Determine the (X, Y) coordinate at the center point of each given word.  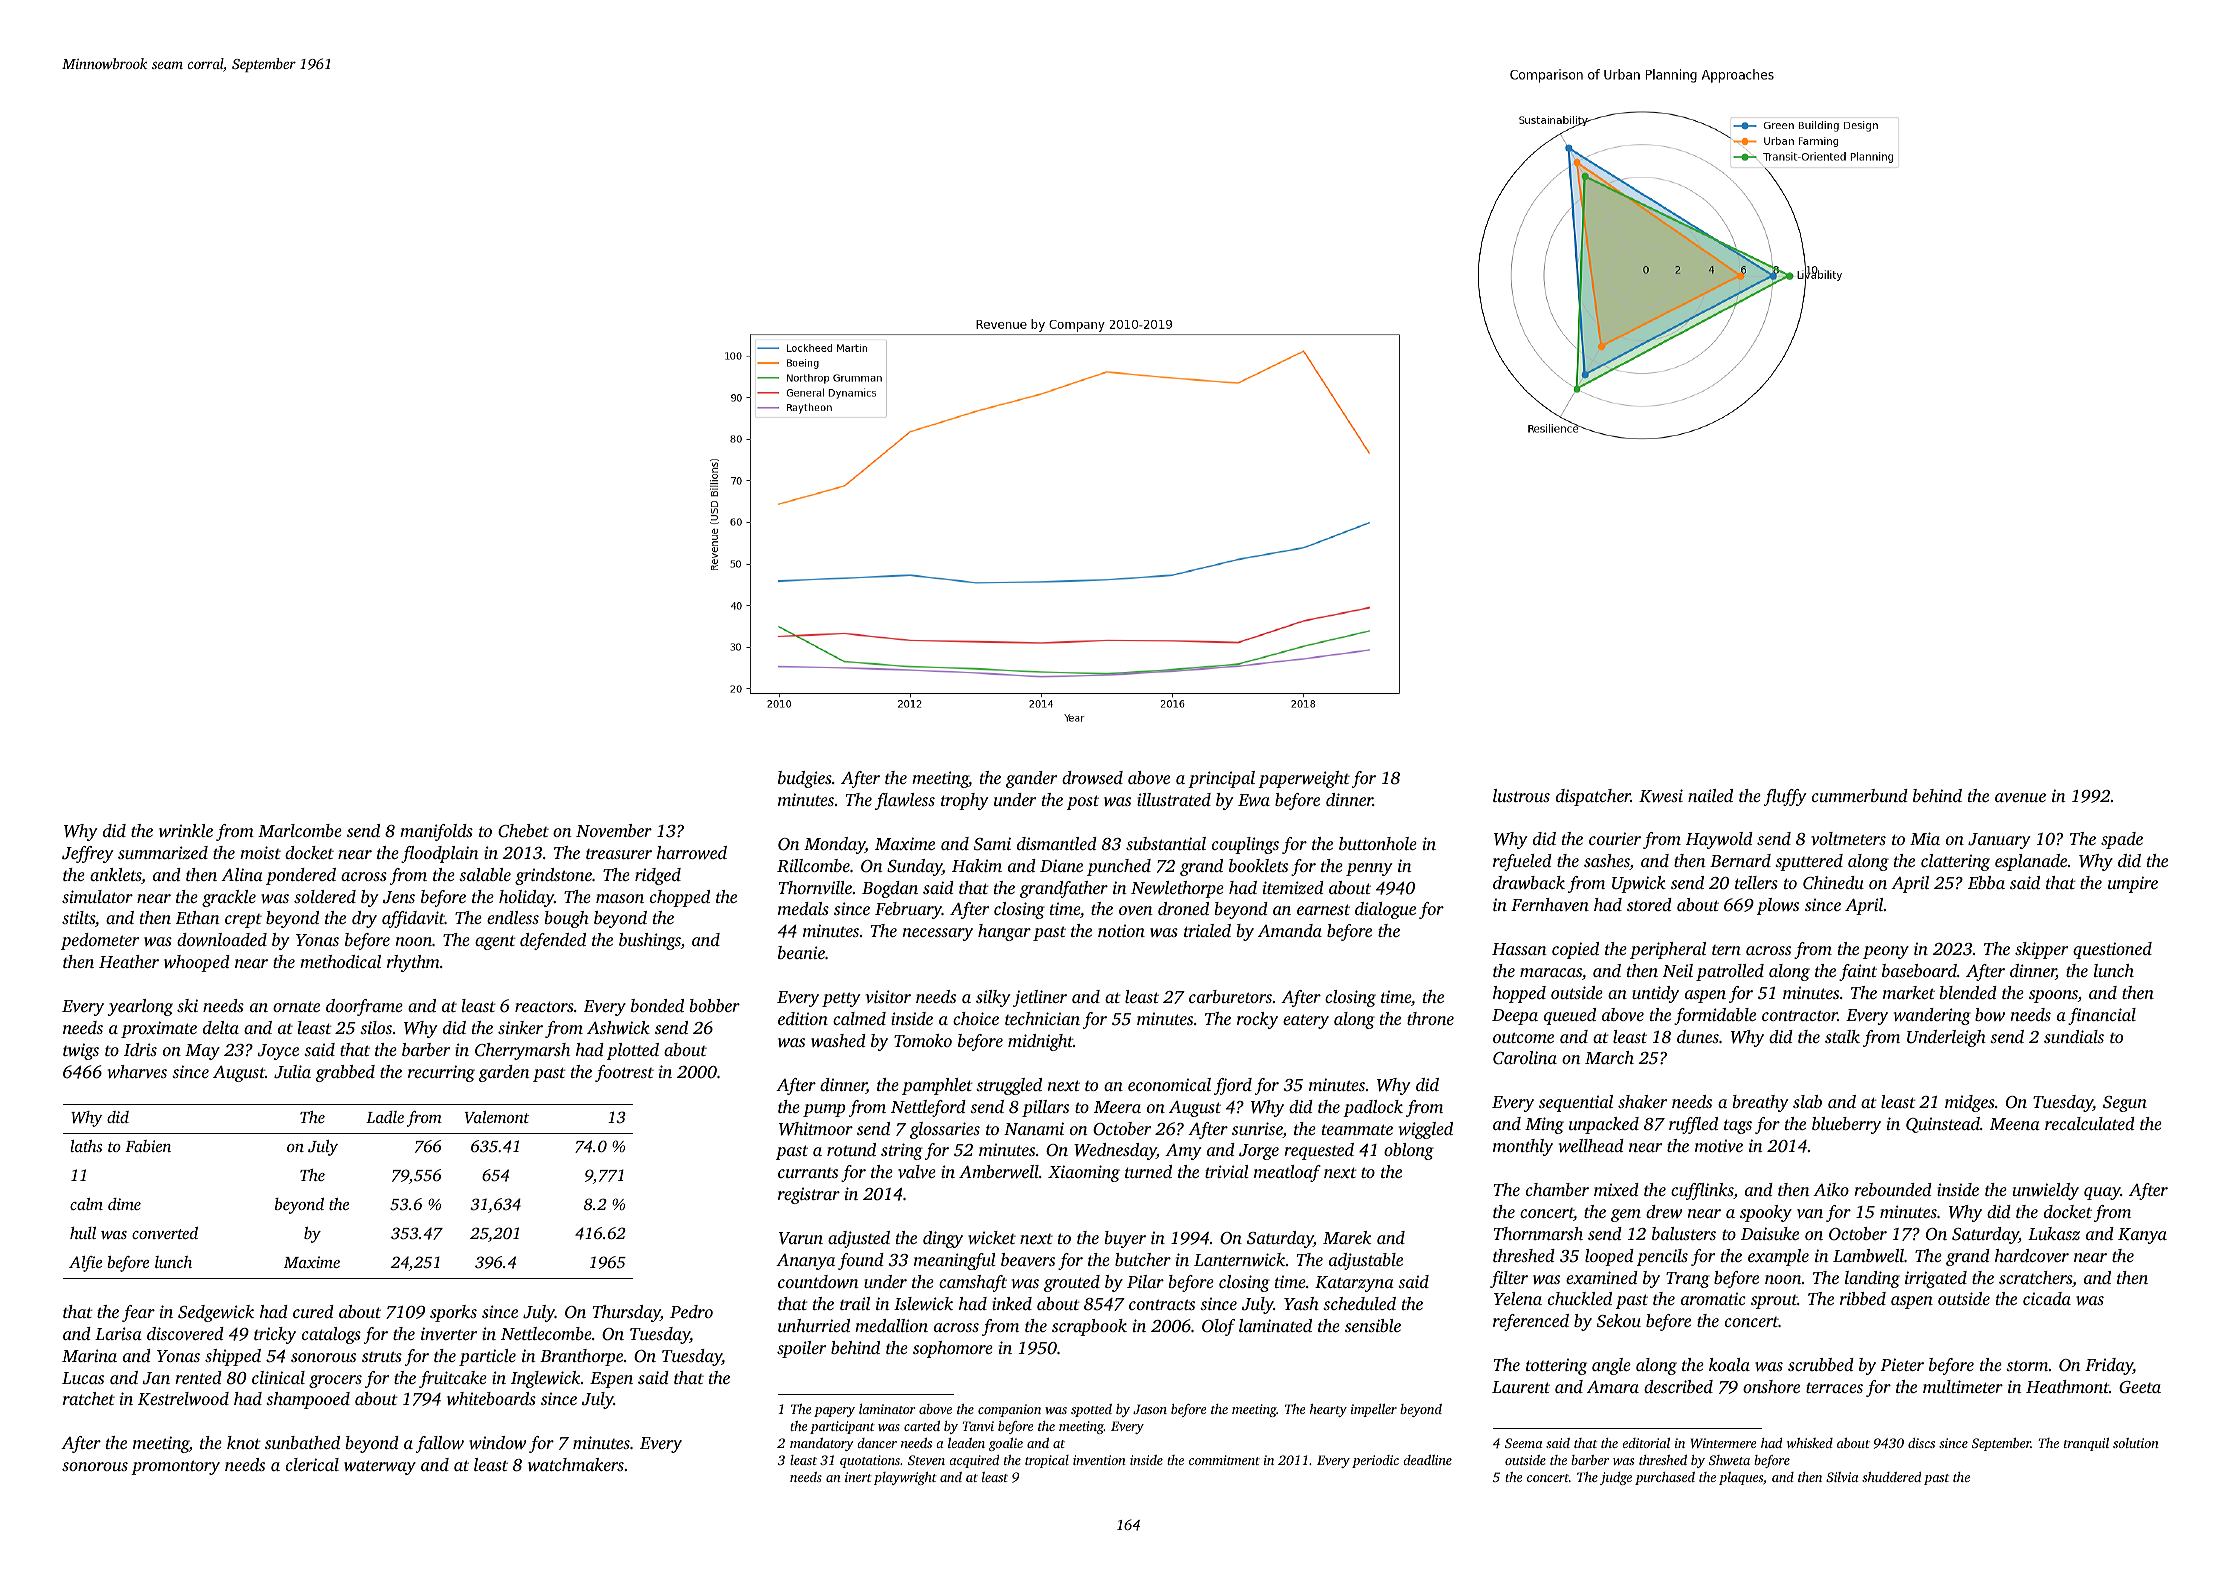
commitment (1224, 1460)
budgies (805, 779)
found (861, 1261)
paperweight (1304, 779)
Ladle (385, 1117)
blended (1968, 992)
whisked (1810, 1443)
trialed (1207, 930)
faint (1858, 972)
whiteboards (491, 1398)
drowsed (1092, 777)
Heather (129, 961)
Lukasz (2054, 1233)
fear (138, 1313)
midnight (1040, 1042)
